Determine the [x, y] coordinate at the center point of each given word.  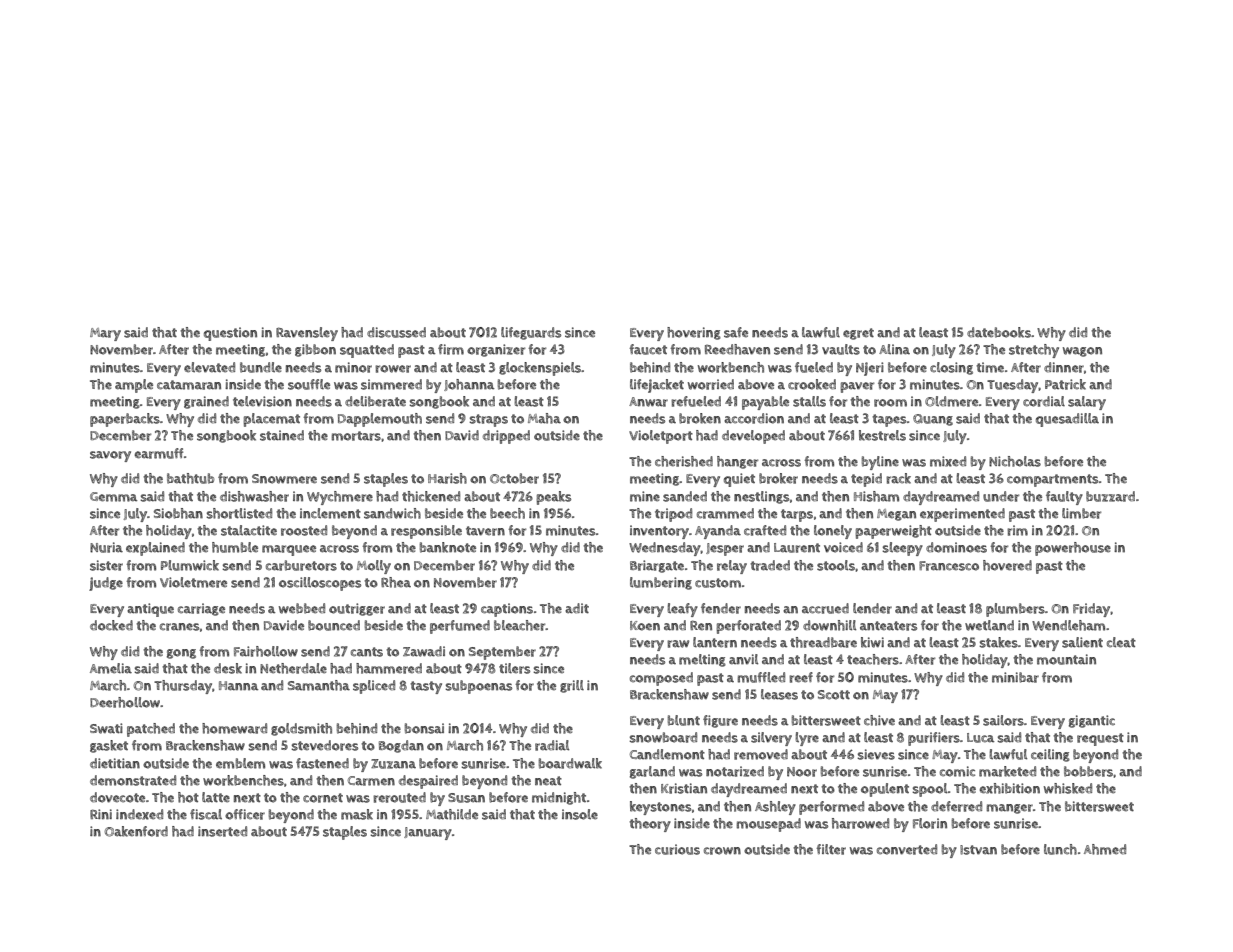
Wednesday [665, 549]
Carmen [371, 781]
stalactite [249, 530]
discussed [396, 332]
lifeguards [531, 333]
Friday [1091, 610]
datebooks [999, 332]
